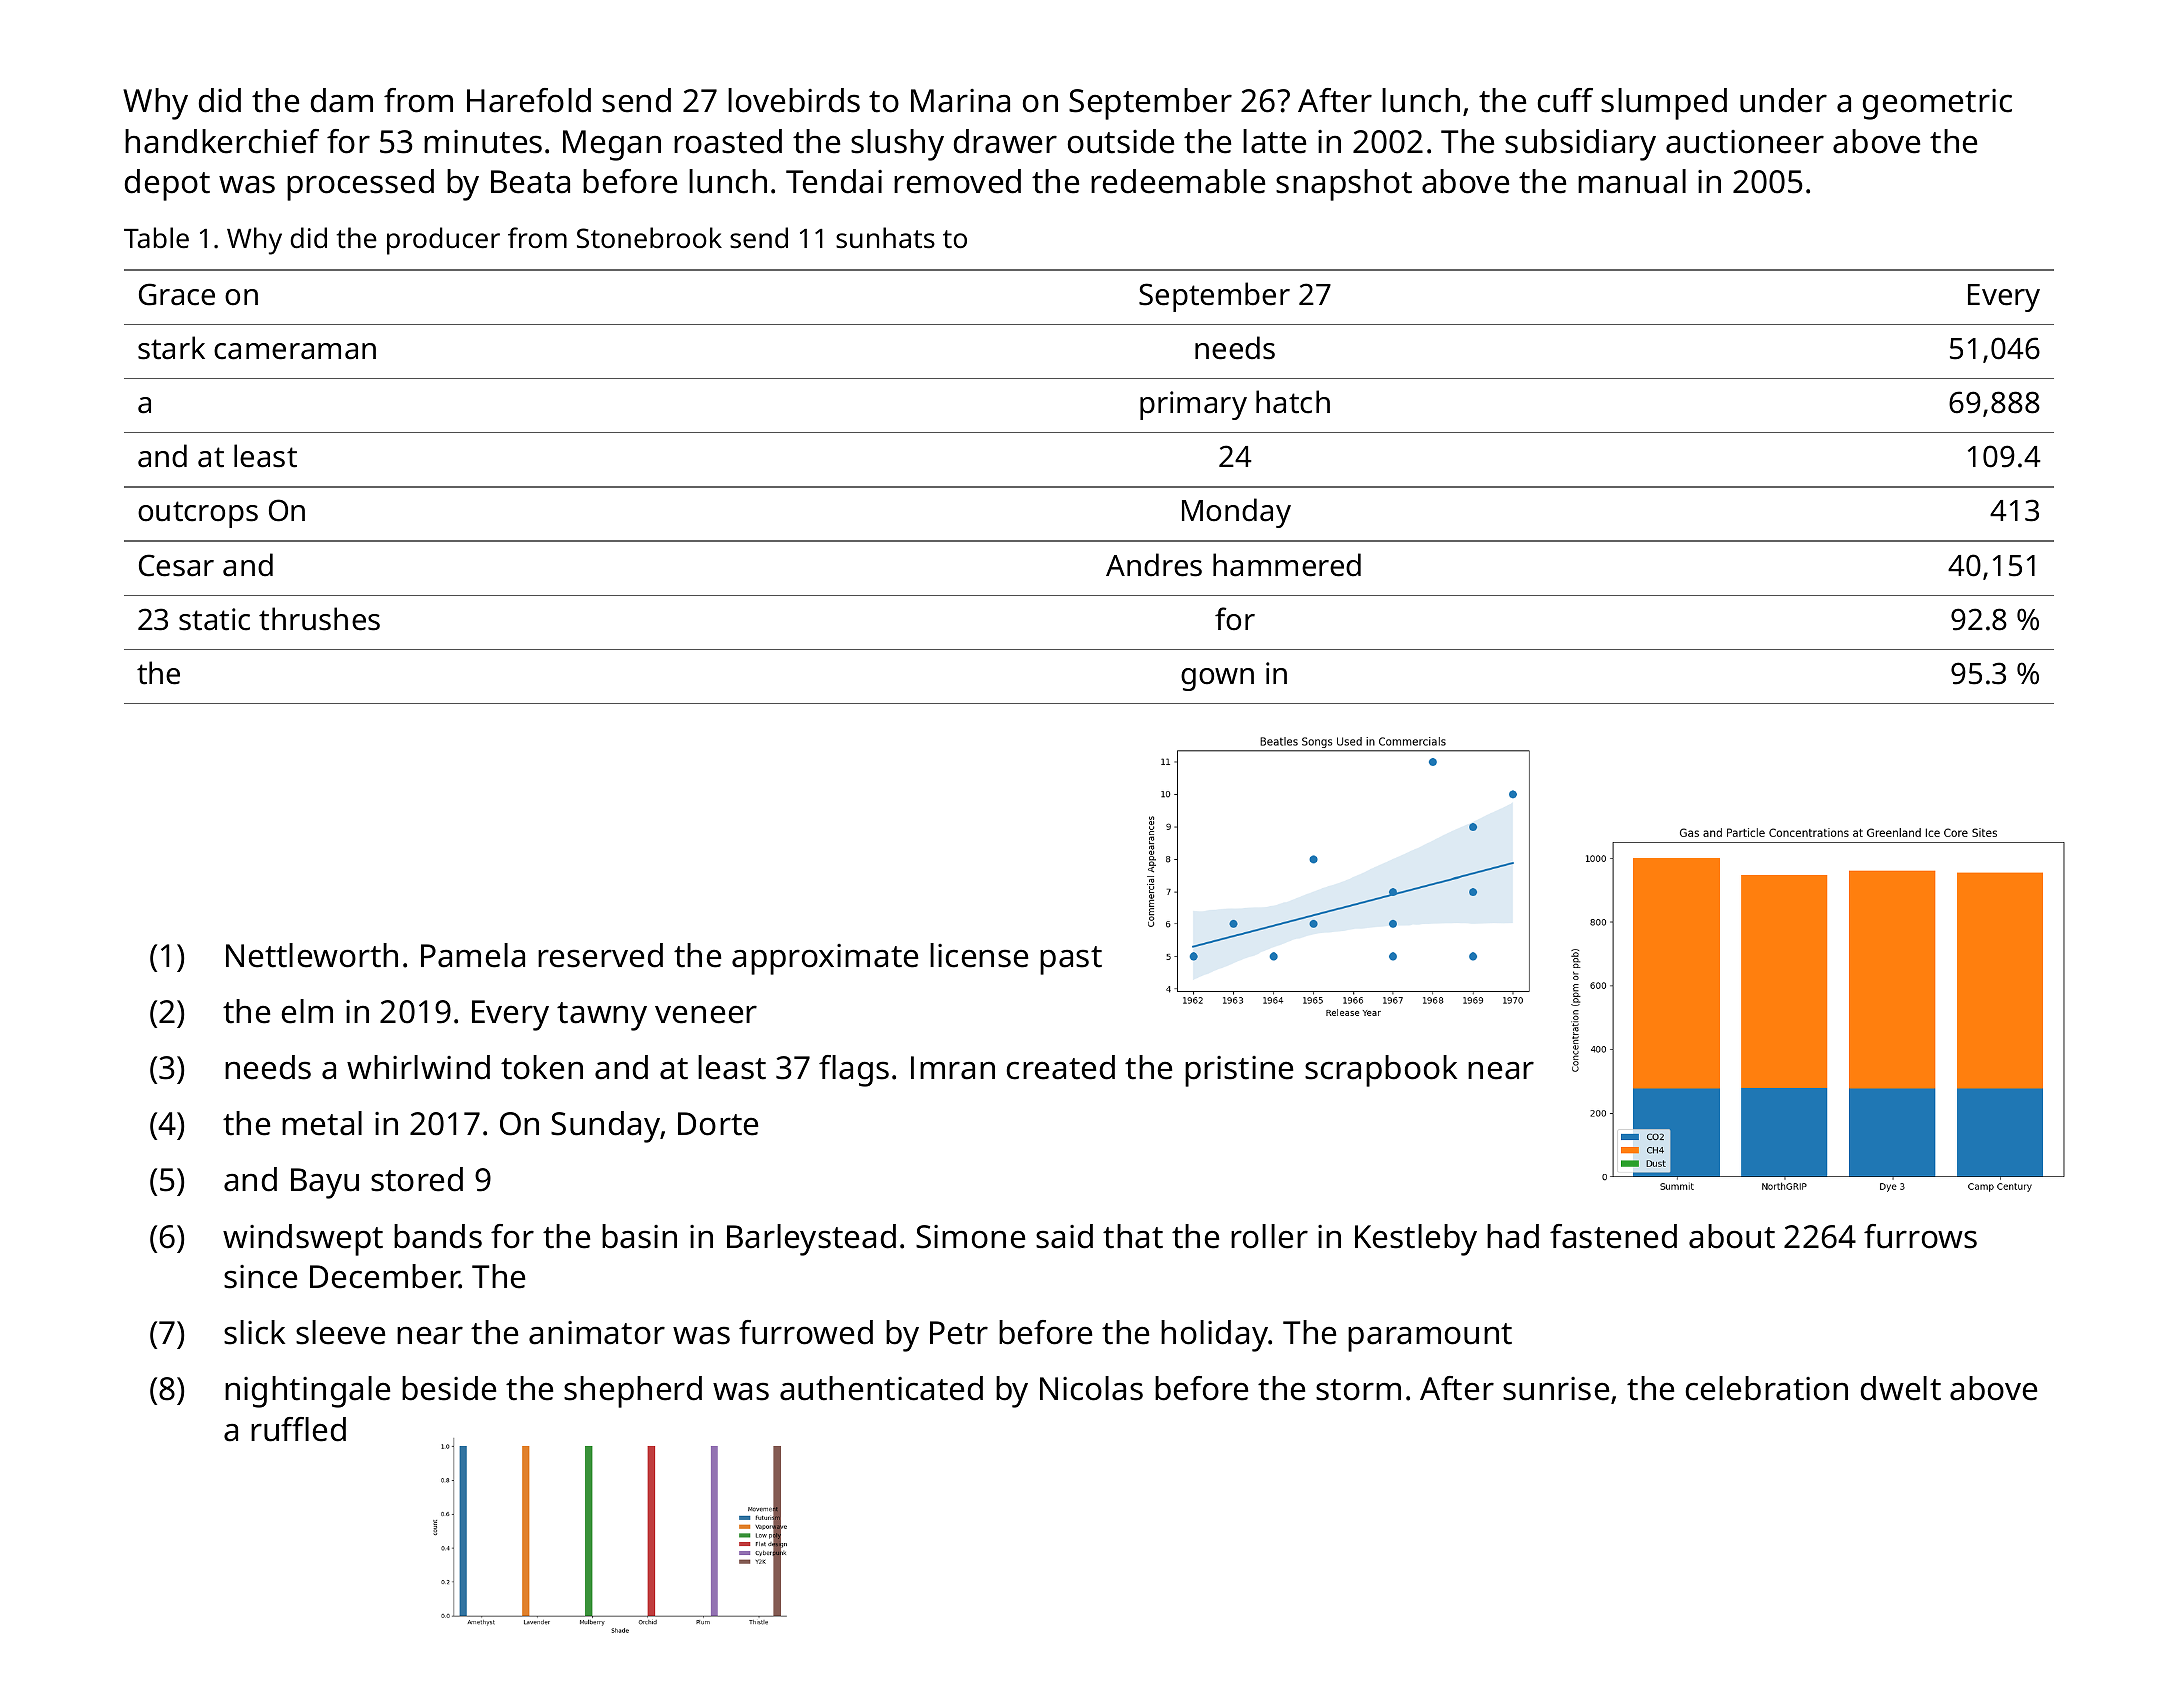  I want to click on Beata, so click(530, 182).
